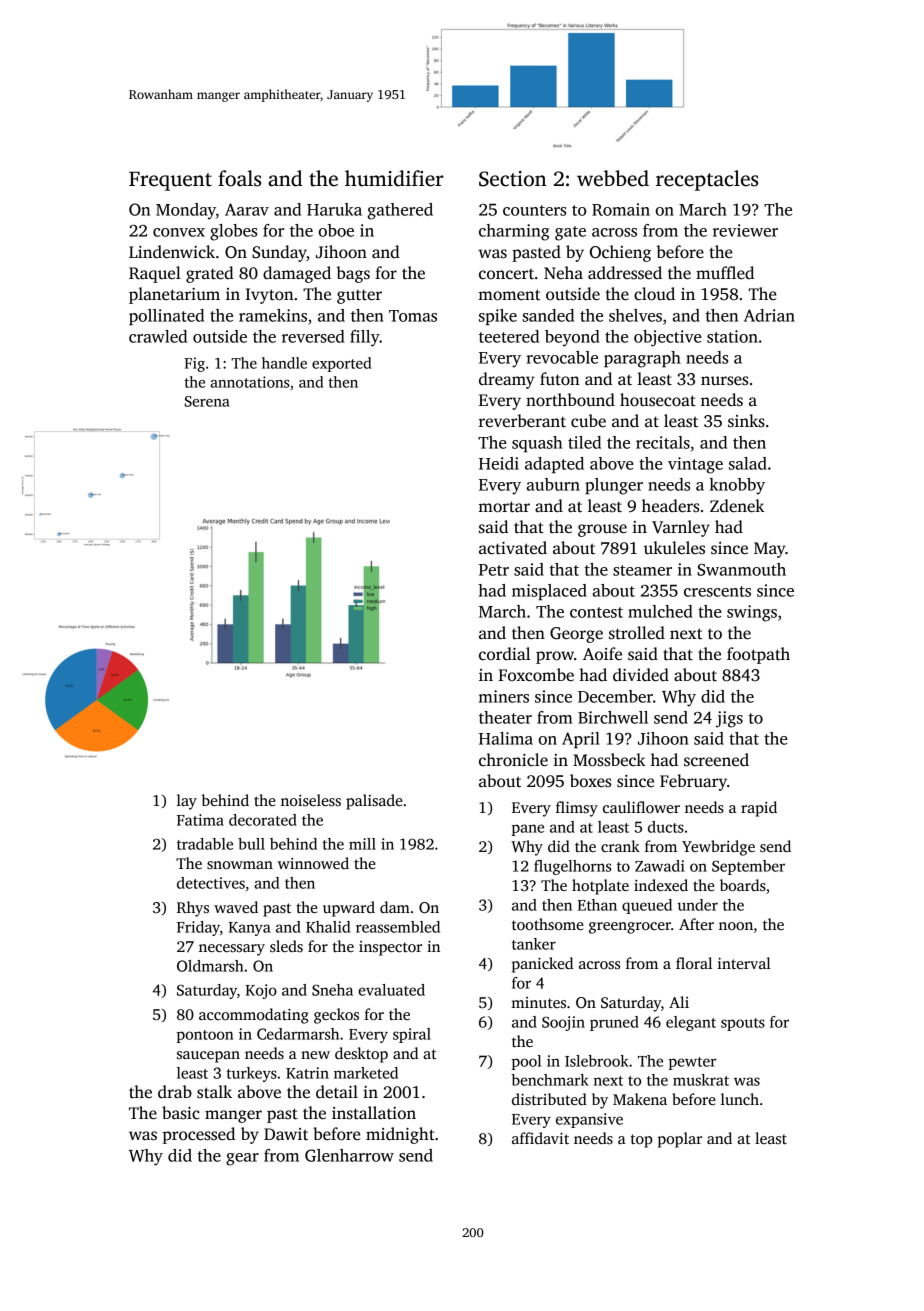 This screenshot has height=1311, width=924. I want to click on jigs, so click(729, 719).
